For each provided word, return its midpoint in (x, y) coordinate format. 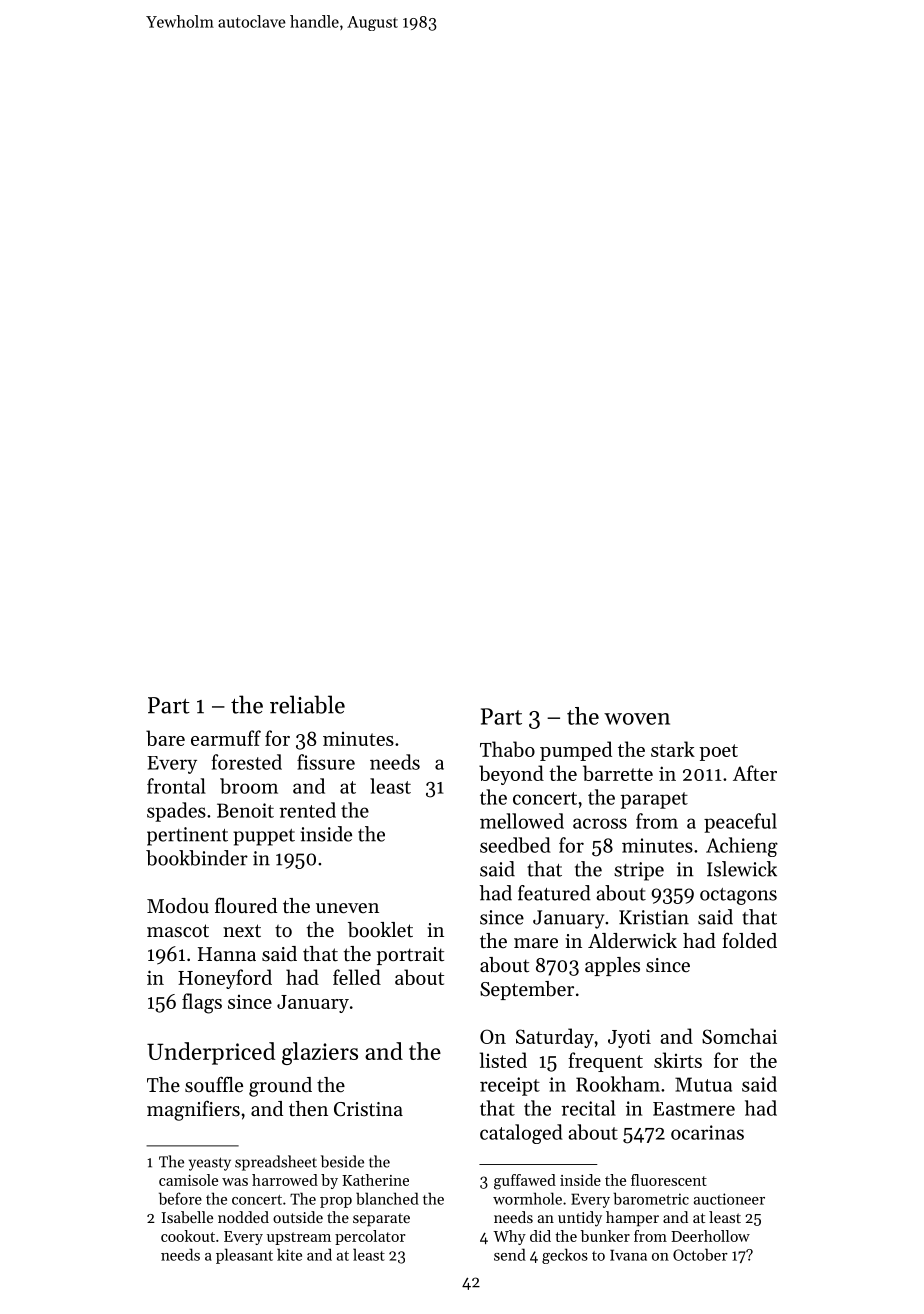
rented (307, 810)
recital (588, 1108)
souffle (214, 1084)
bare (165, 738)
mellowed (522, 821)
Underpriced (211, 1053)
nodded (243, 1217)
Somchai (739, 1036)
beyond (511, 775)
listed (503, 1060)
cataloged (521, 1134)
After (755, 773)
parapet (654, 800)
